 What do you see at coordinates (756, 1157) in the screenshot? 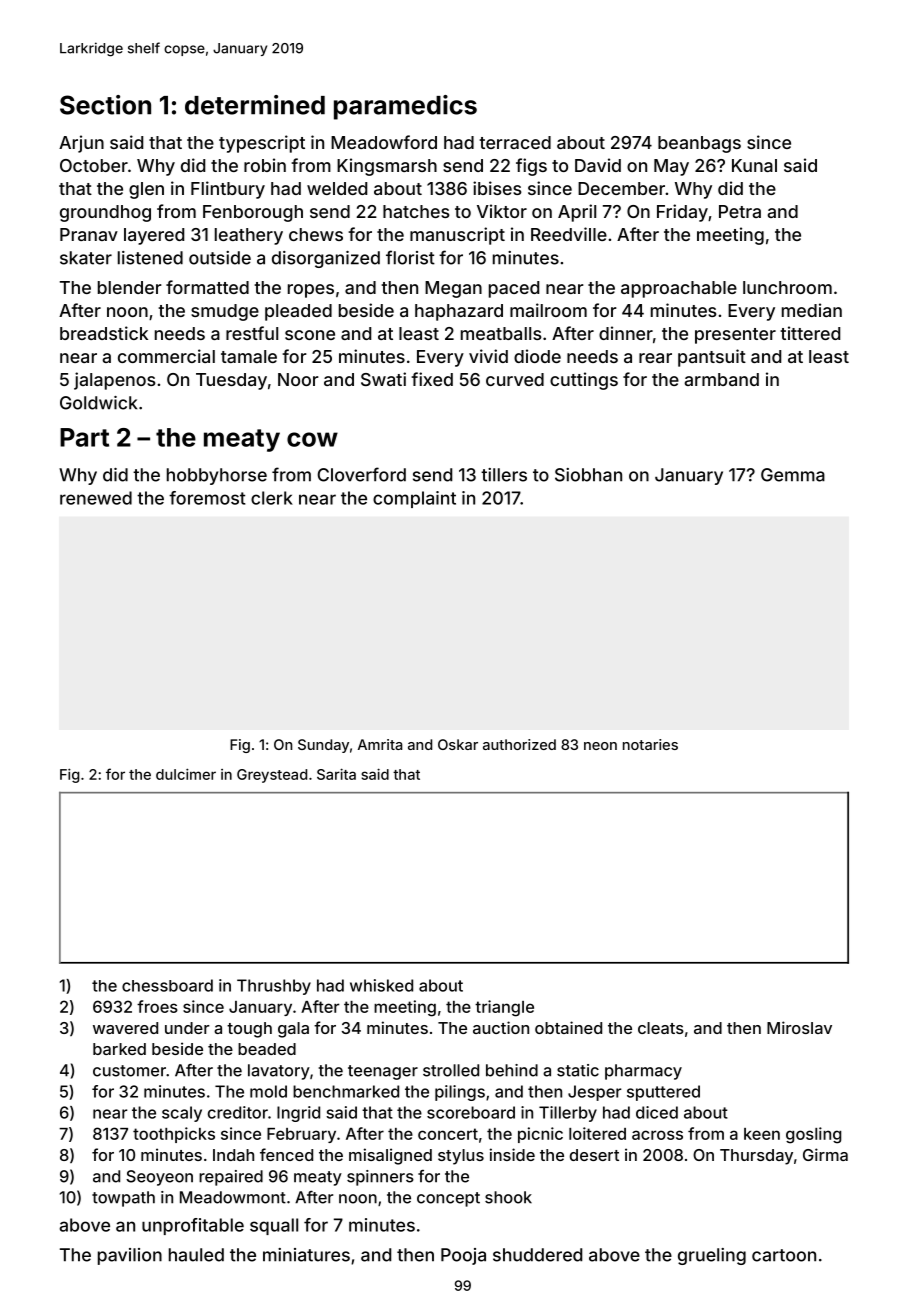
I see `Thursday` at bounding box center [756, 1157].
